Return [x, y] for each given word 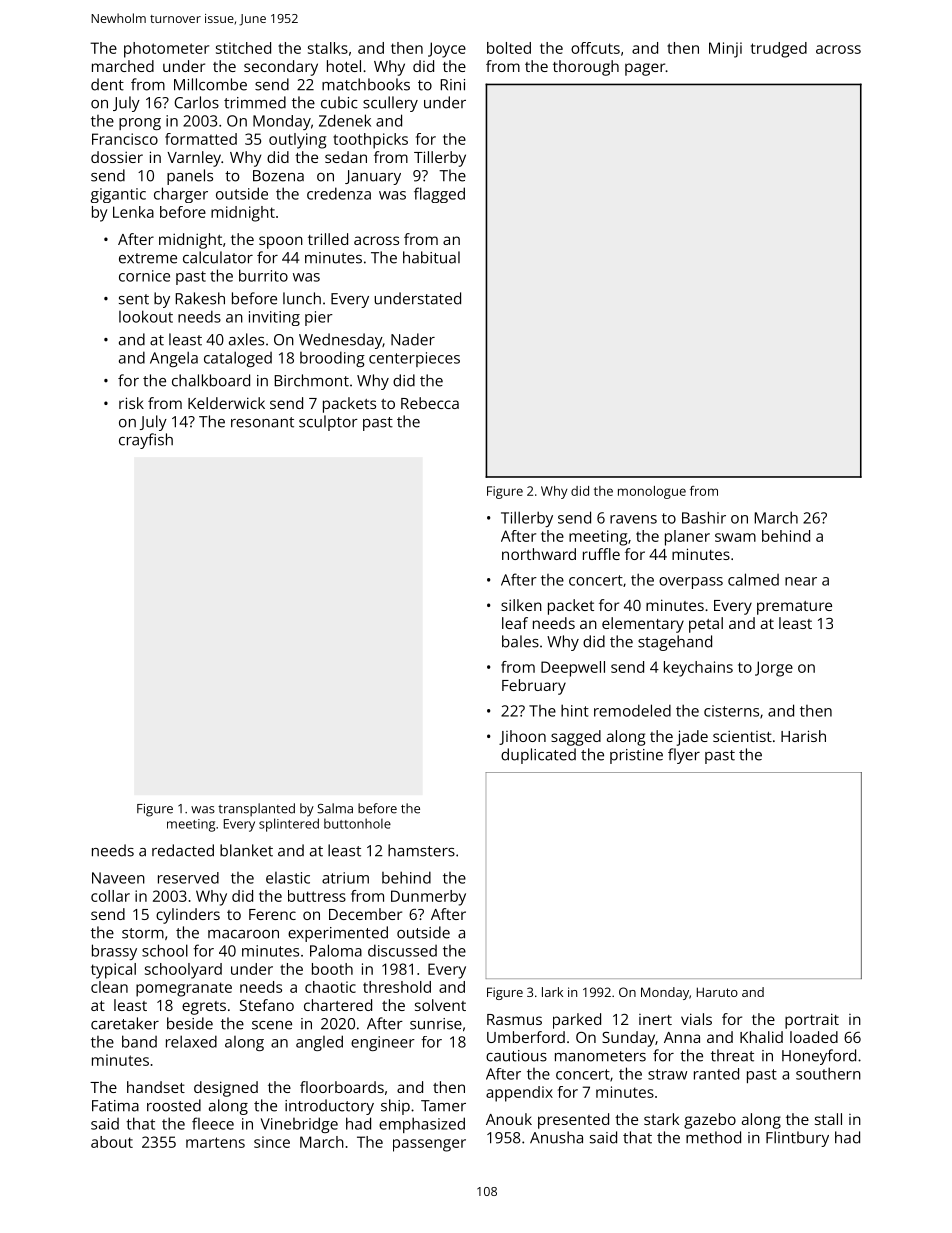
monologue [652, 492]
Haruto [717, 992]
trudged [779, 50]
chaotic [330, 987]
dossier [117, 157]
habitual [431, 257]
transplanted [256, 810]
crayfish [146, 441]
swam [735, 537]
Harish [803, 736]
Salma [335, 808]
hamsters [421, 850]
